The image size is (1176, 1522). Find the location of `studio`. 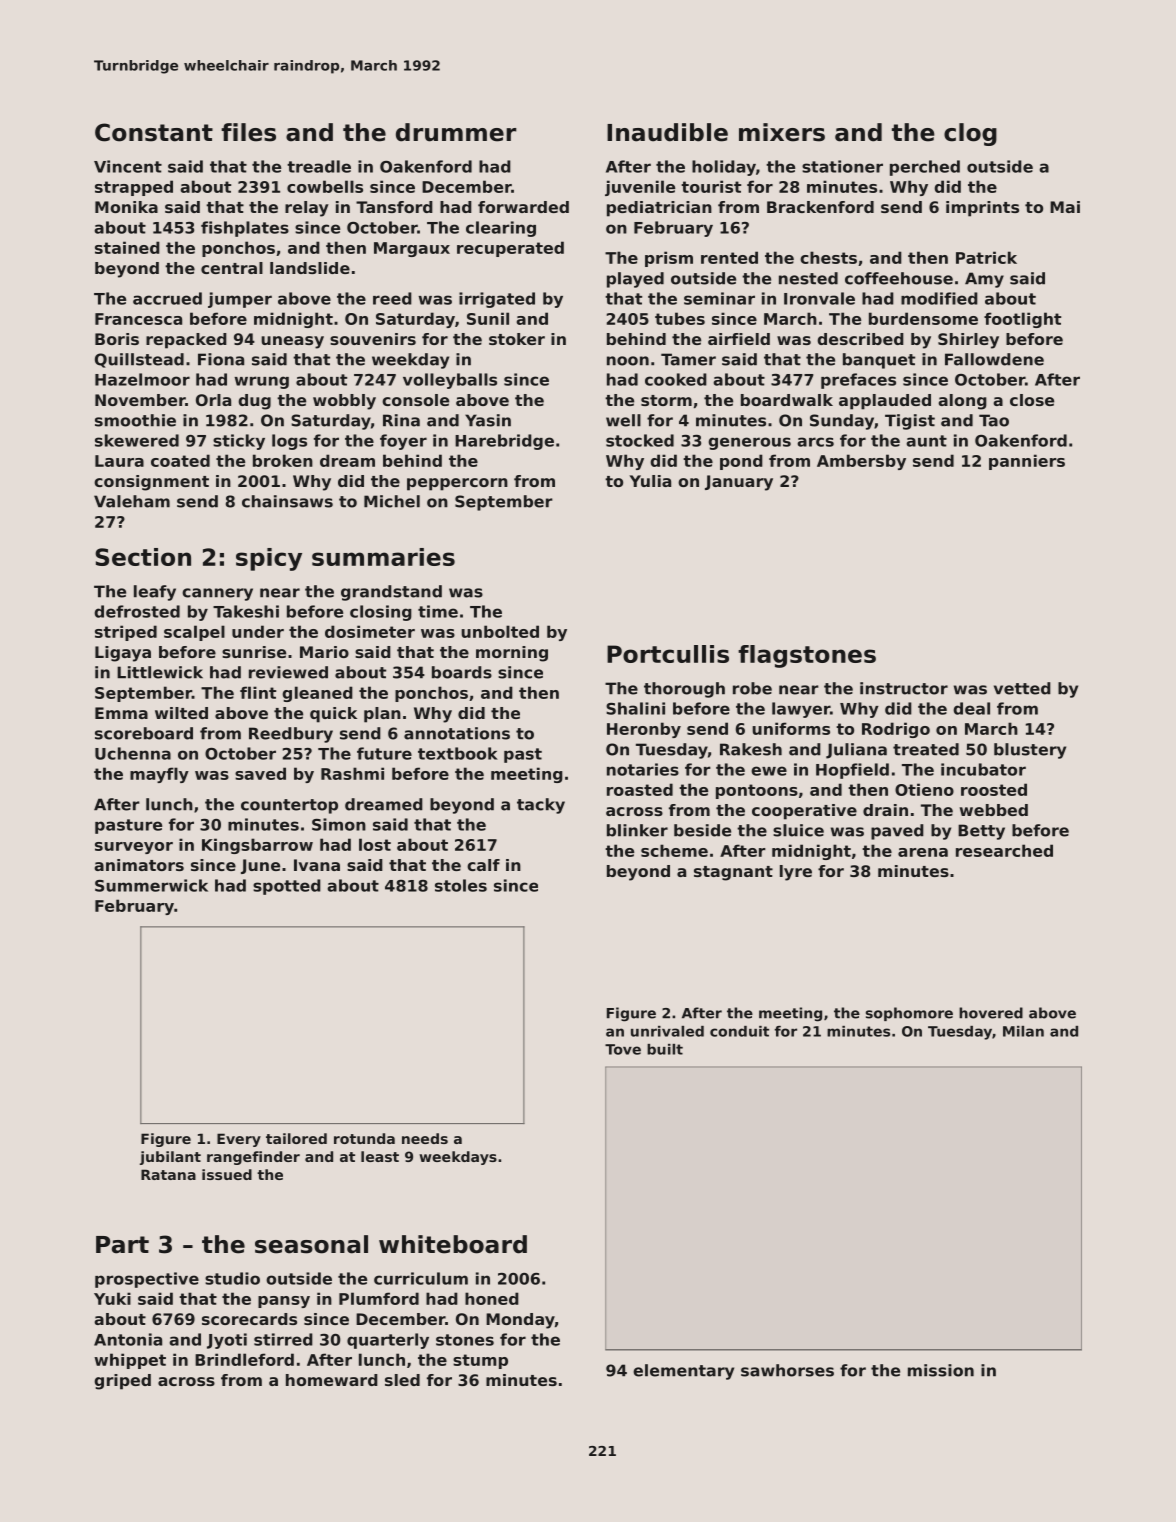

studio is located at coordinates (232, 1278).
